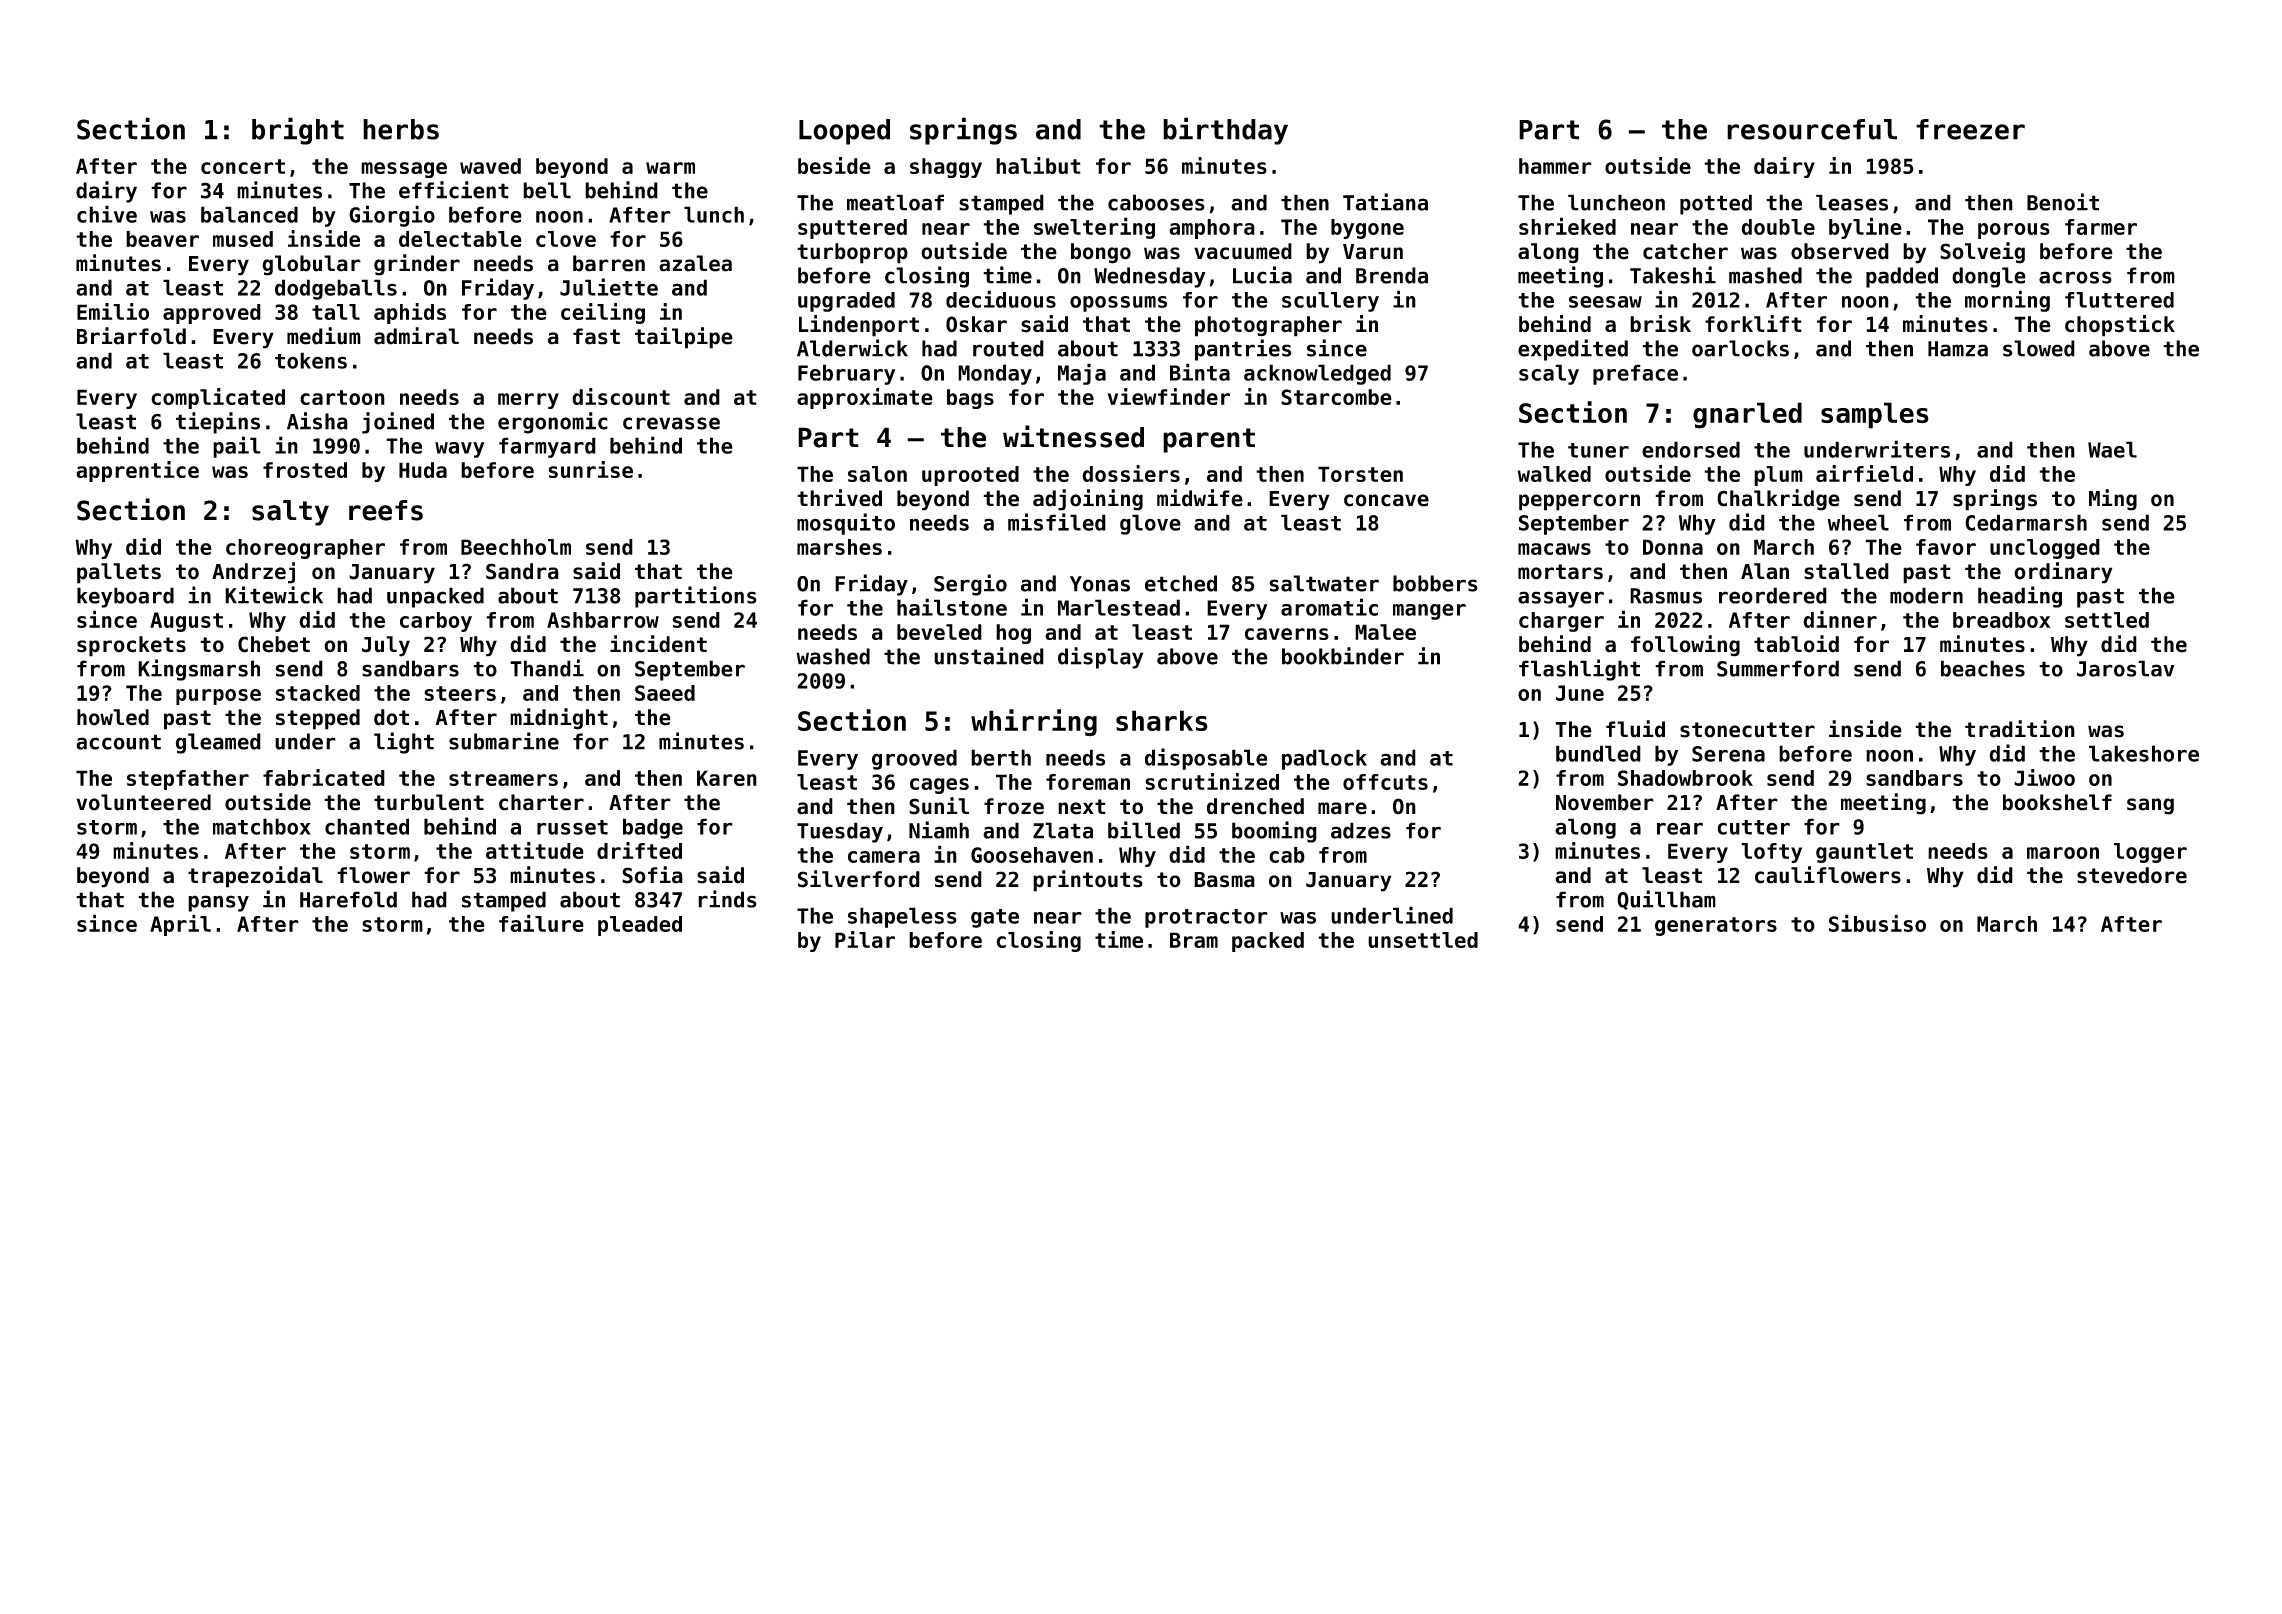  I want to click on resourceful, so click(1812, 129).
